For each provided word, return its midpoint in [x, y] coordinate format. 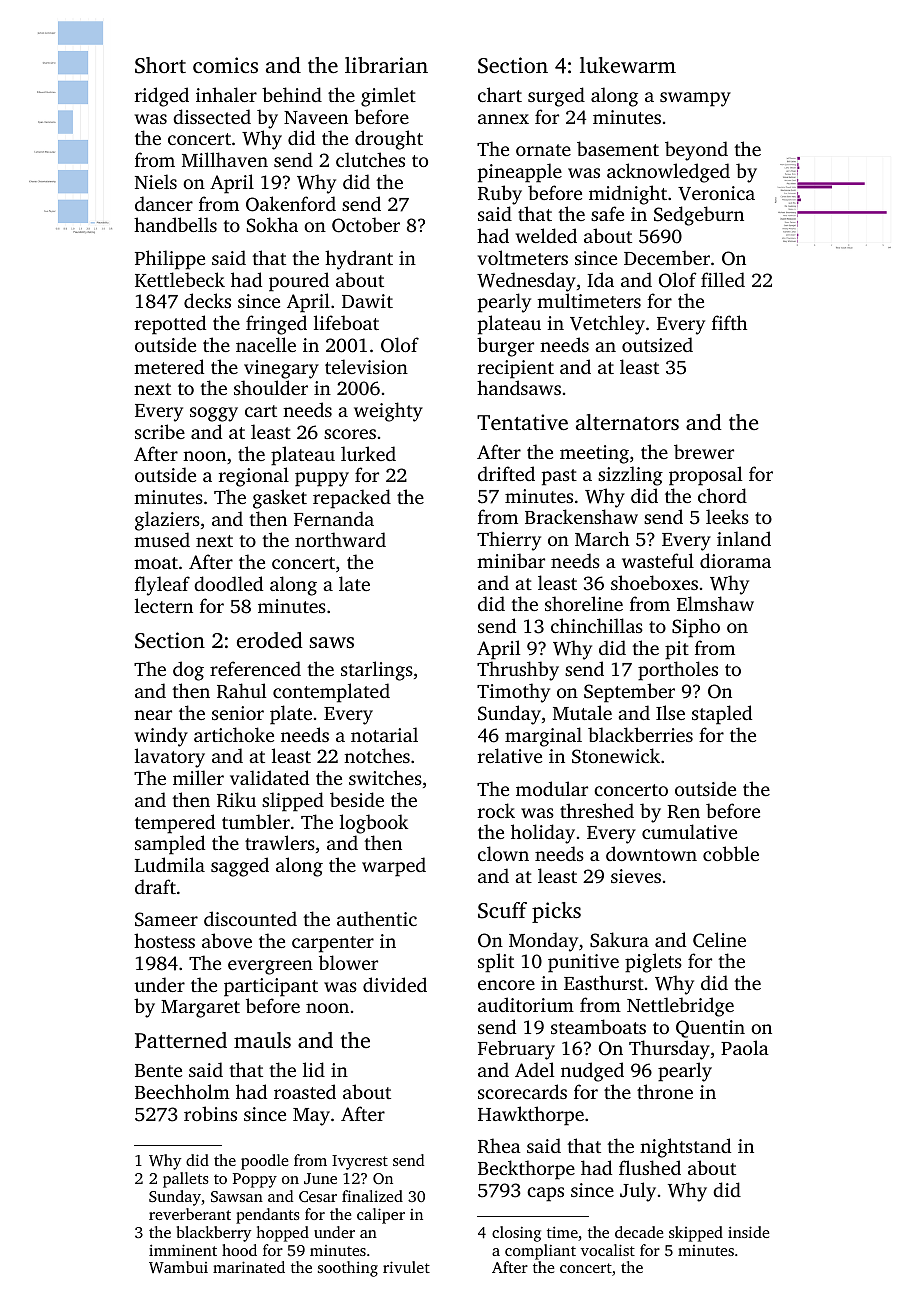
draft [155, 886]
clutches [370, 159]
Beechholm [182, 1091]
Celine [719, 940]
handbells [175, 224]
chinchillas [597, 625]
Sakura [619, 940]
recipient [516, 369]
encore [506, 985]
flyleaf [162, 586]
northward [340, 539]
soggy [214, 414]
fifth [729, 322]
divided [395, 984]
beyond [696, 151]
